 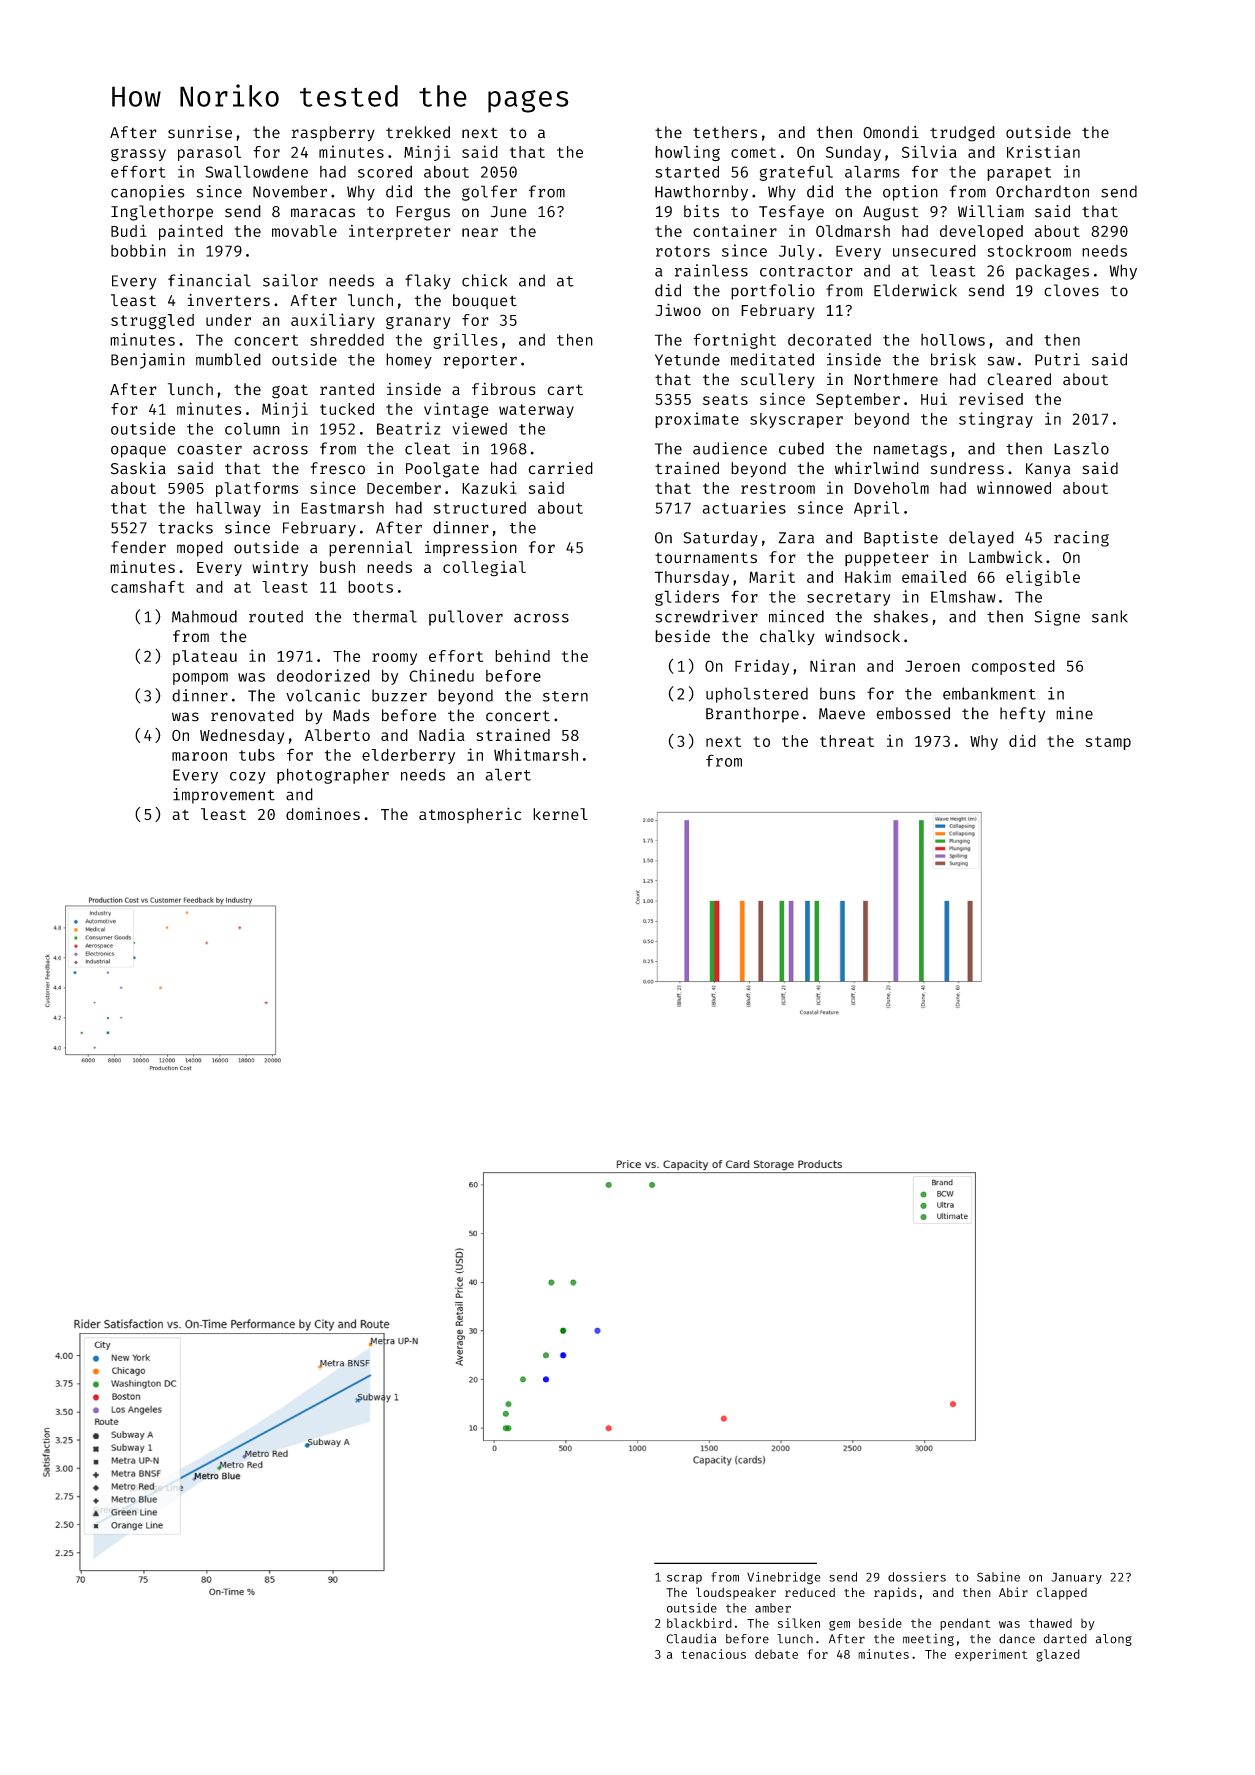 I want to click on dominoes, so click(x=323, y=813).
